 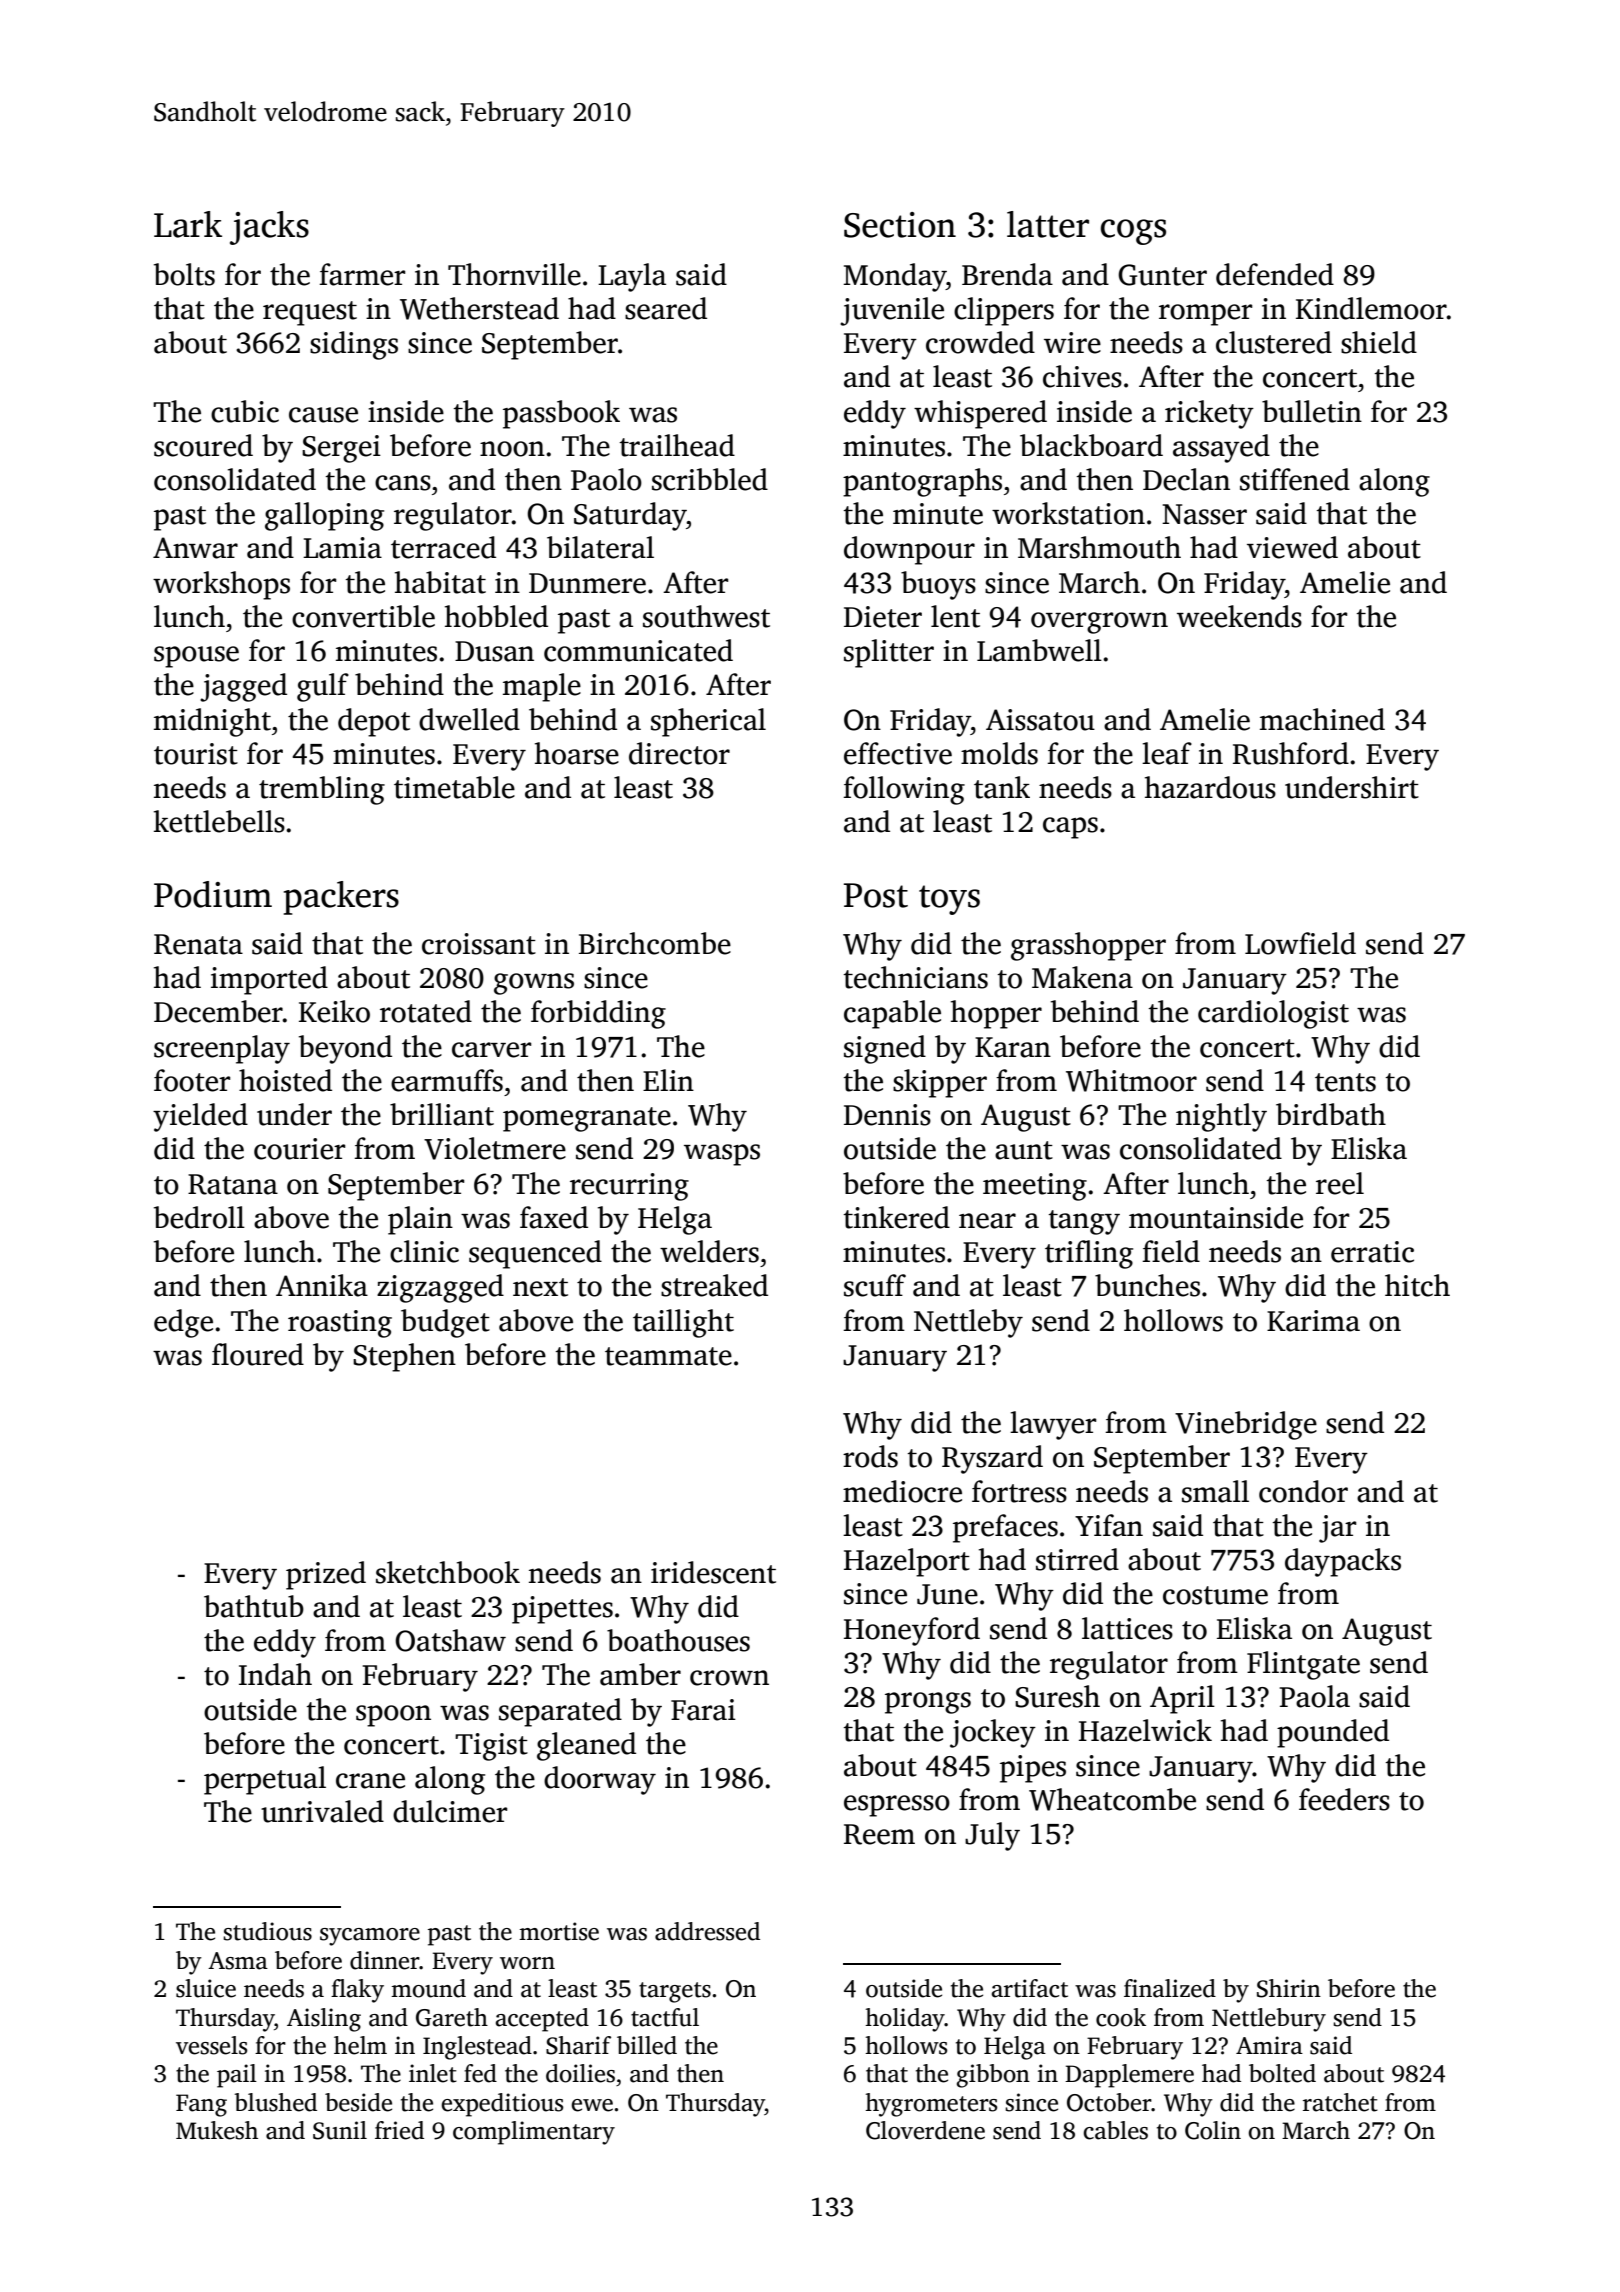 What do you see at coordinates (198, 944) in the document?
I see `Renata` at bounding box center [198, 944].
